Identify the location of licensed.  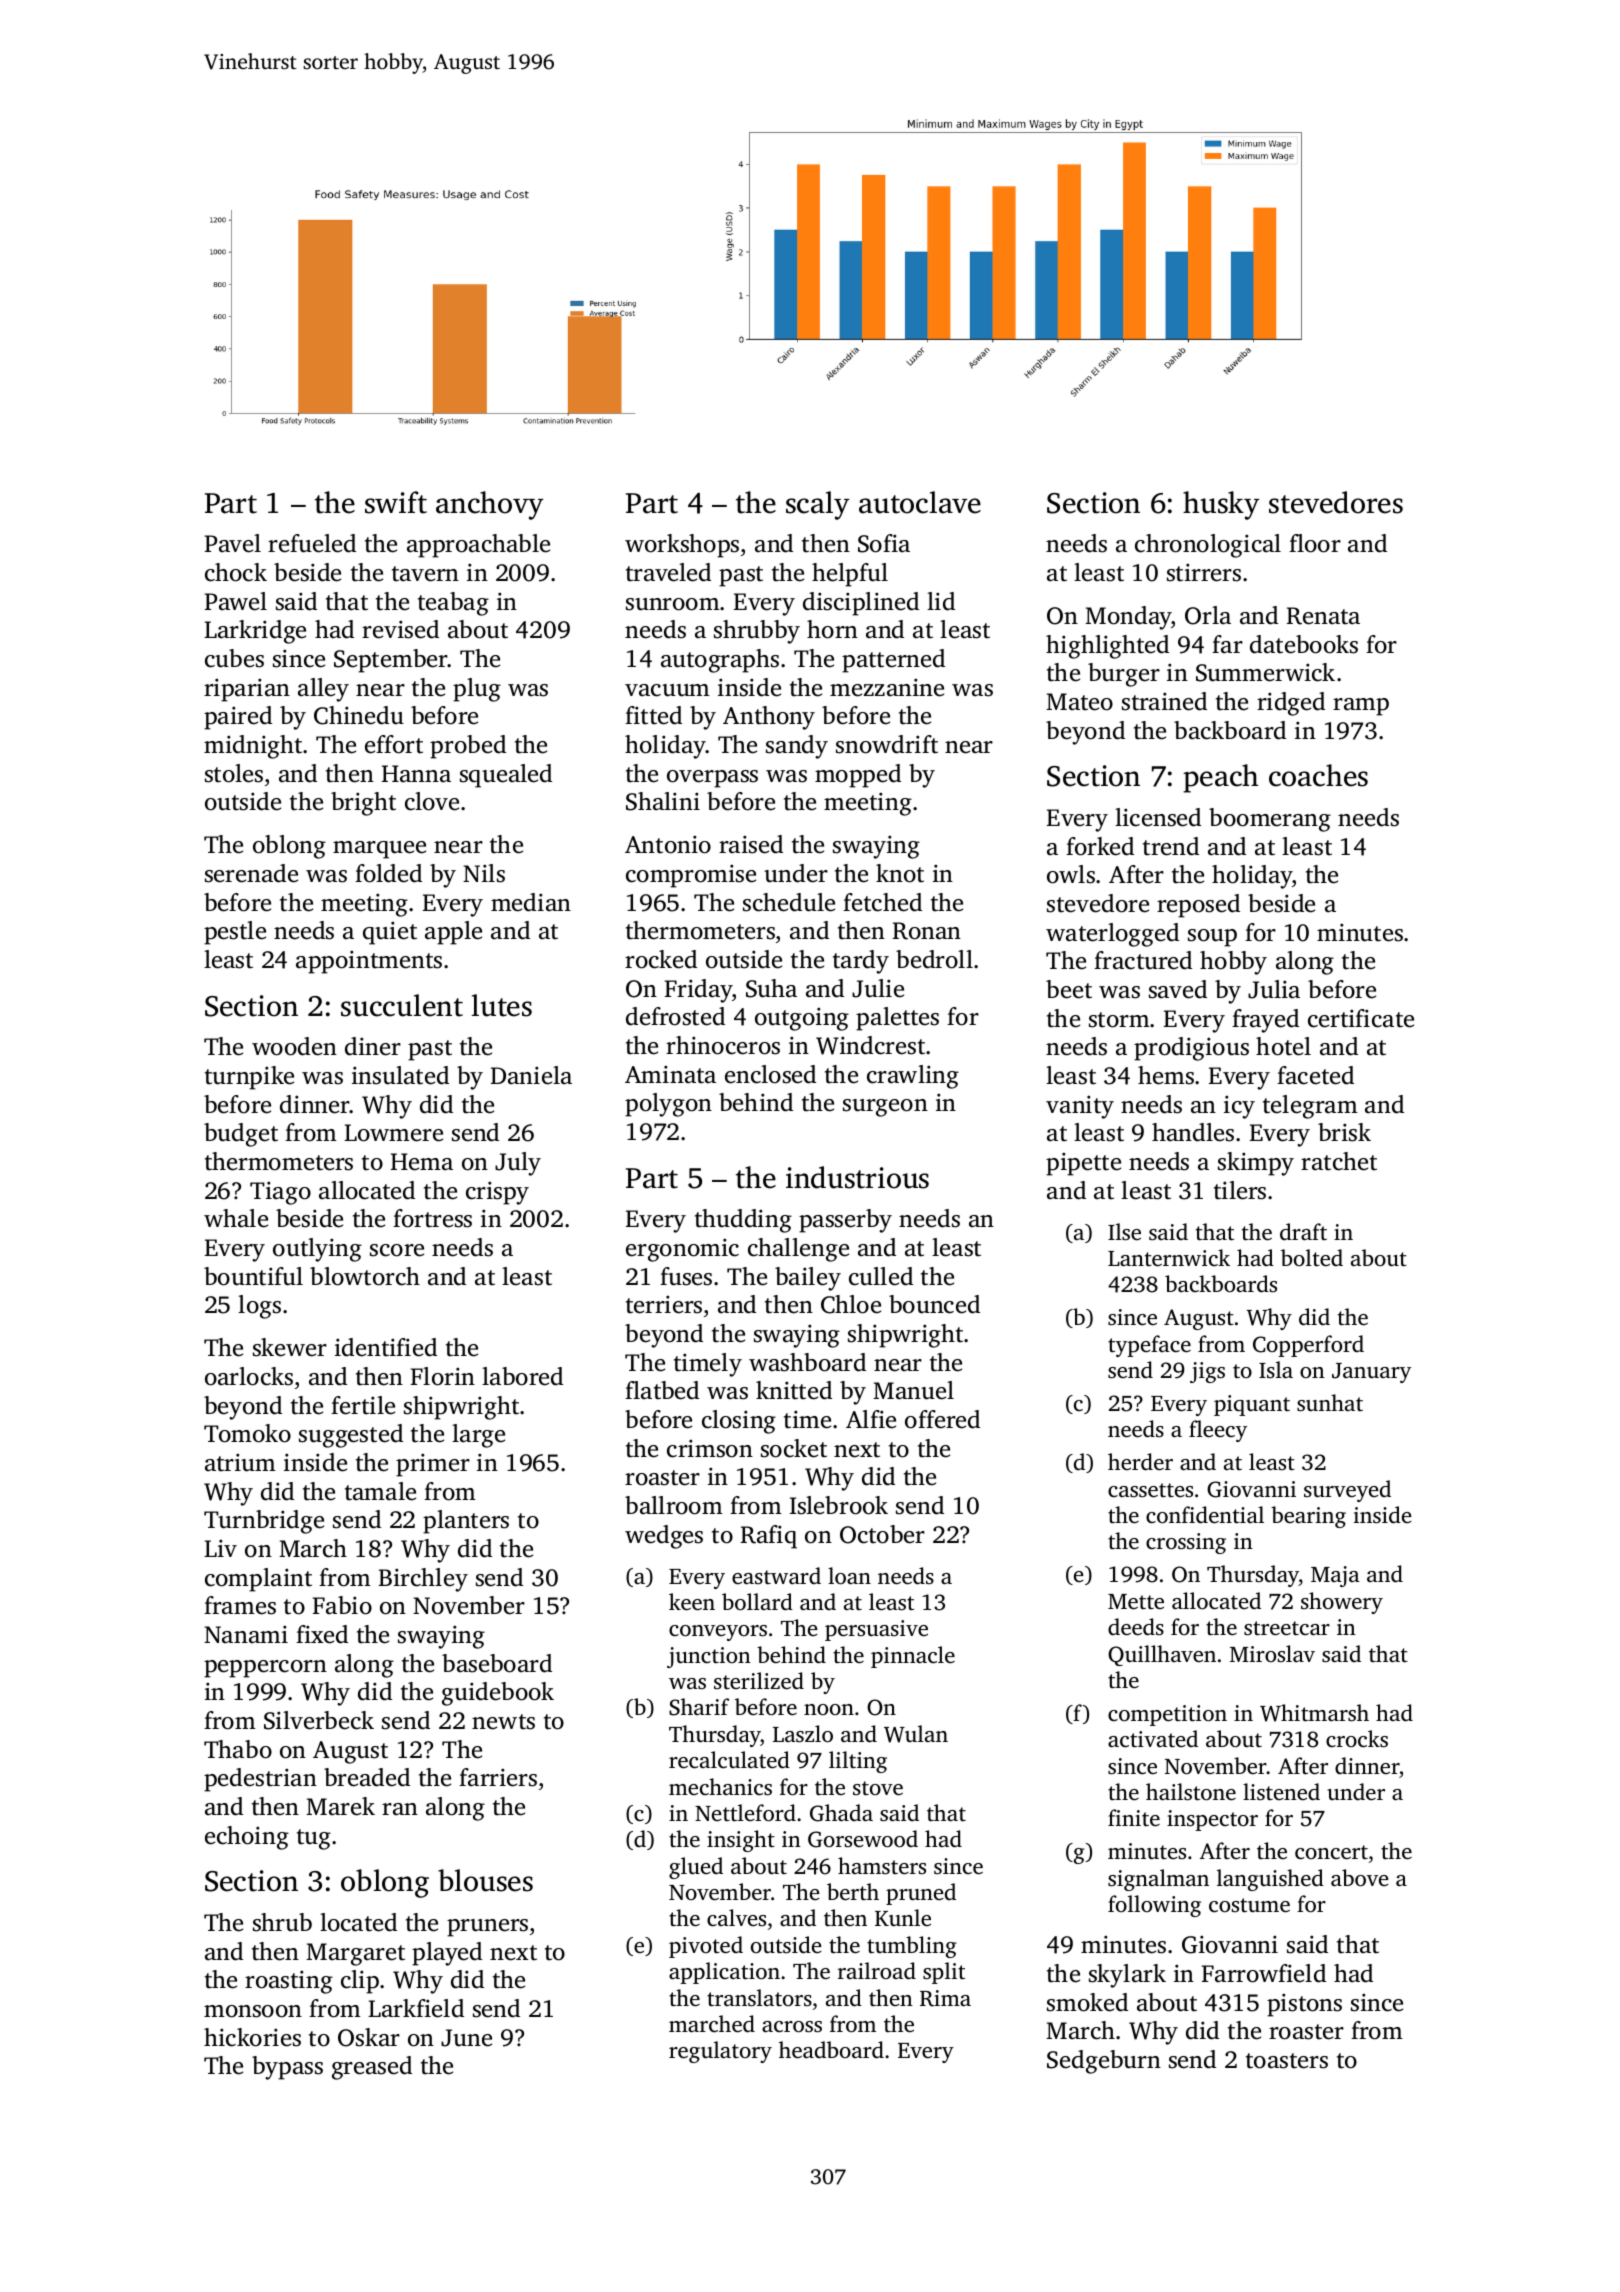
(1158, 817).
